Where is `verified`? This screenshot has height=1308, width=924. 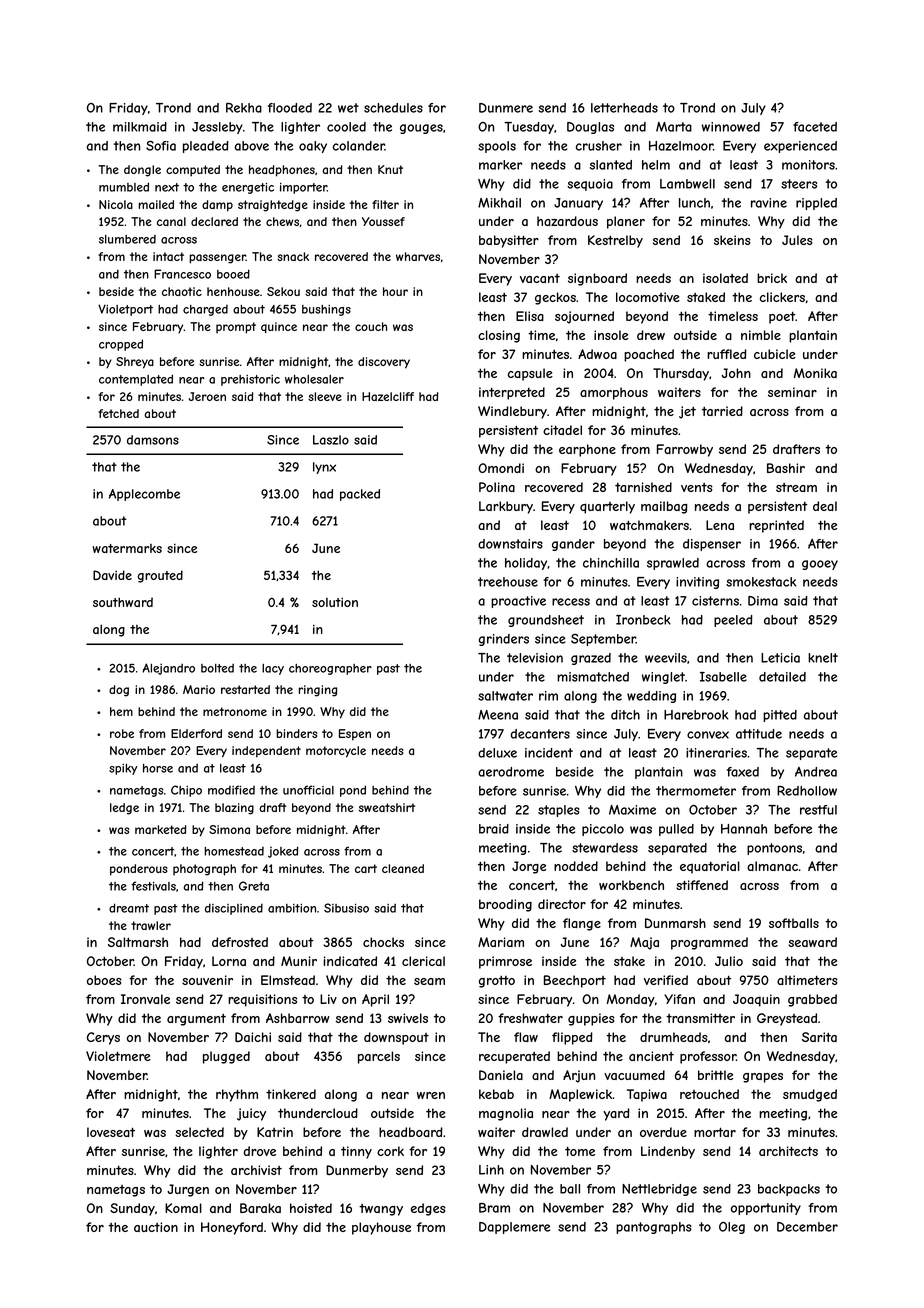
verified is located at coordinates (666, 980).
